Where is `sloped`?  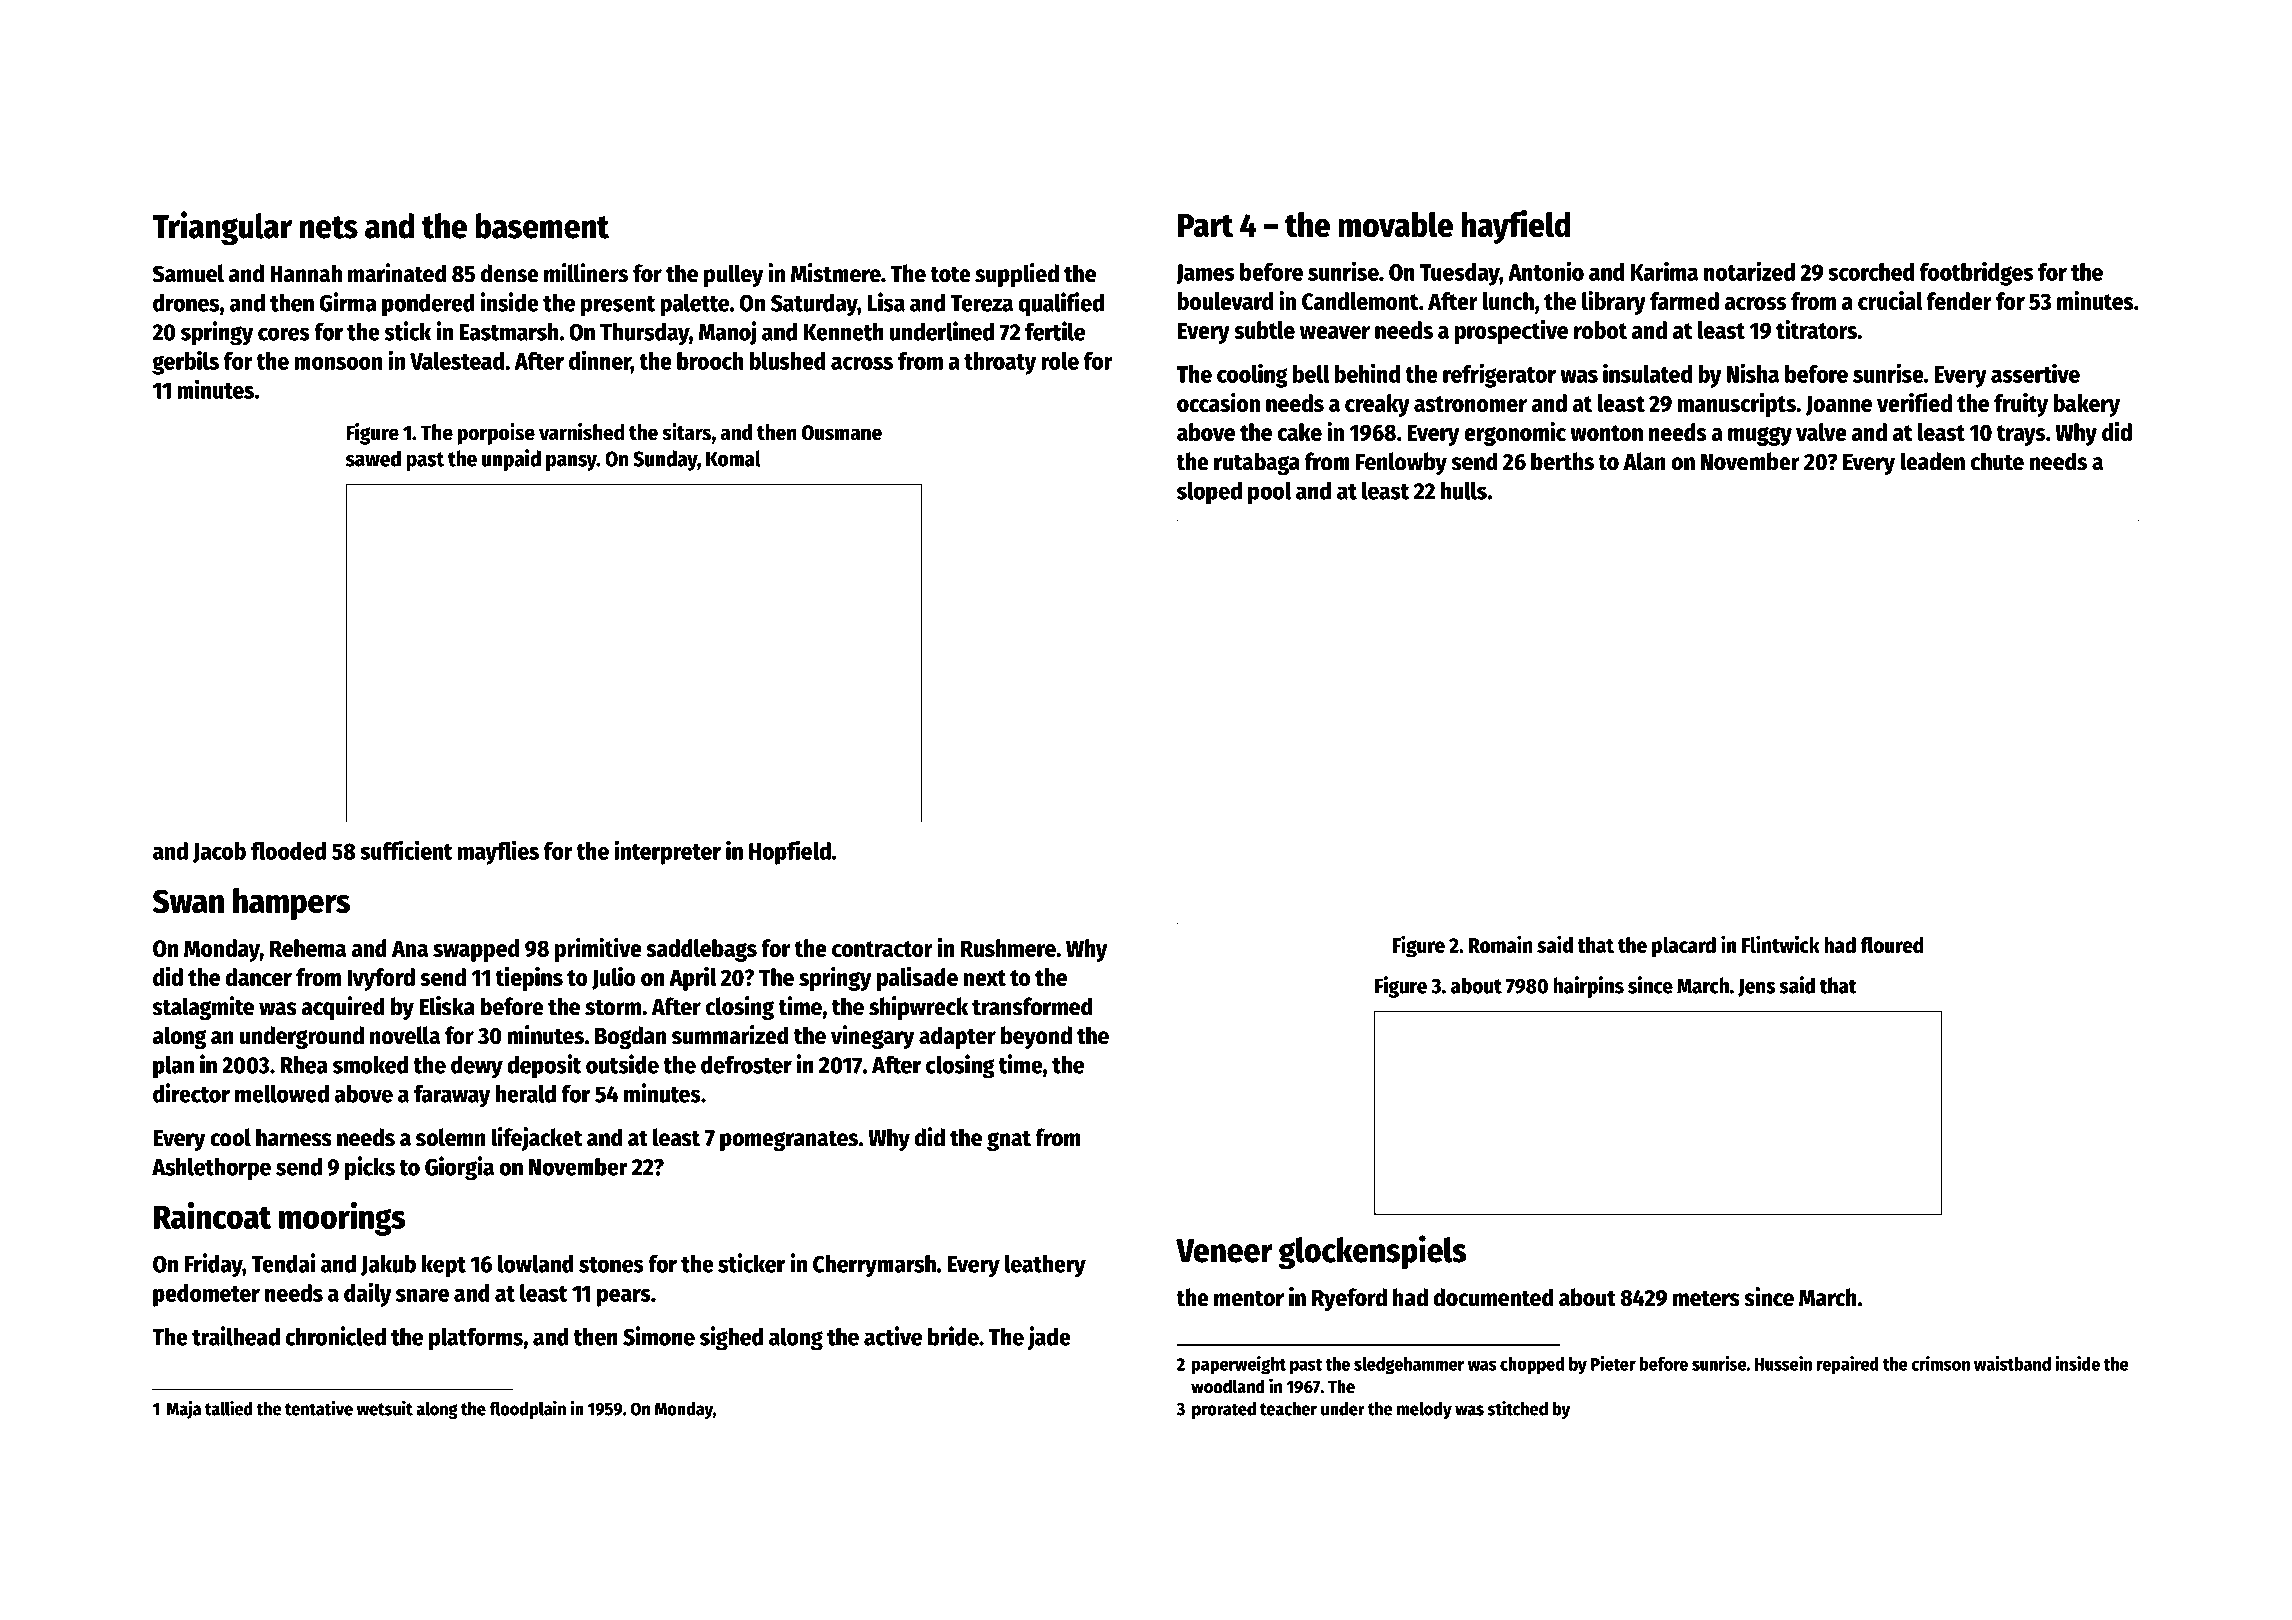
sloped is located at coordinates (1209, 493).
